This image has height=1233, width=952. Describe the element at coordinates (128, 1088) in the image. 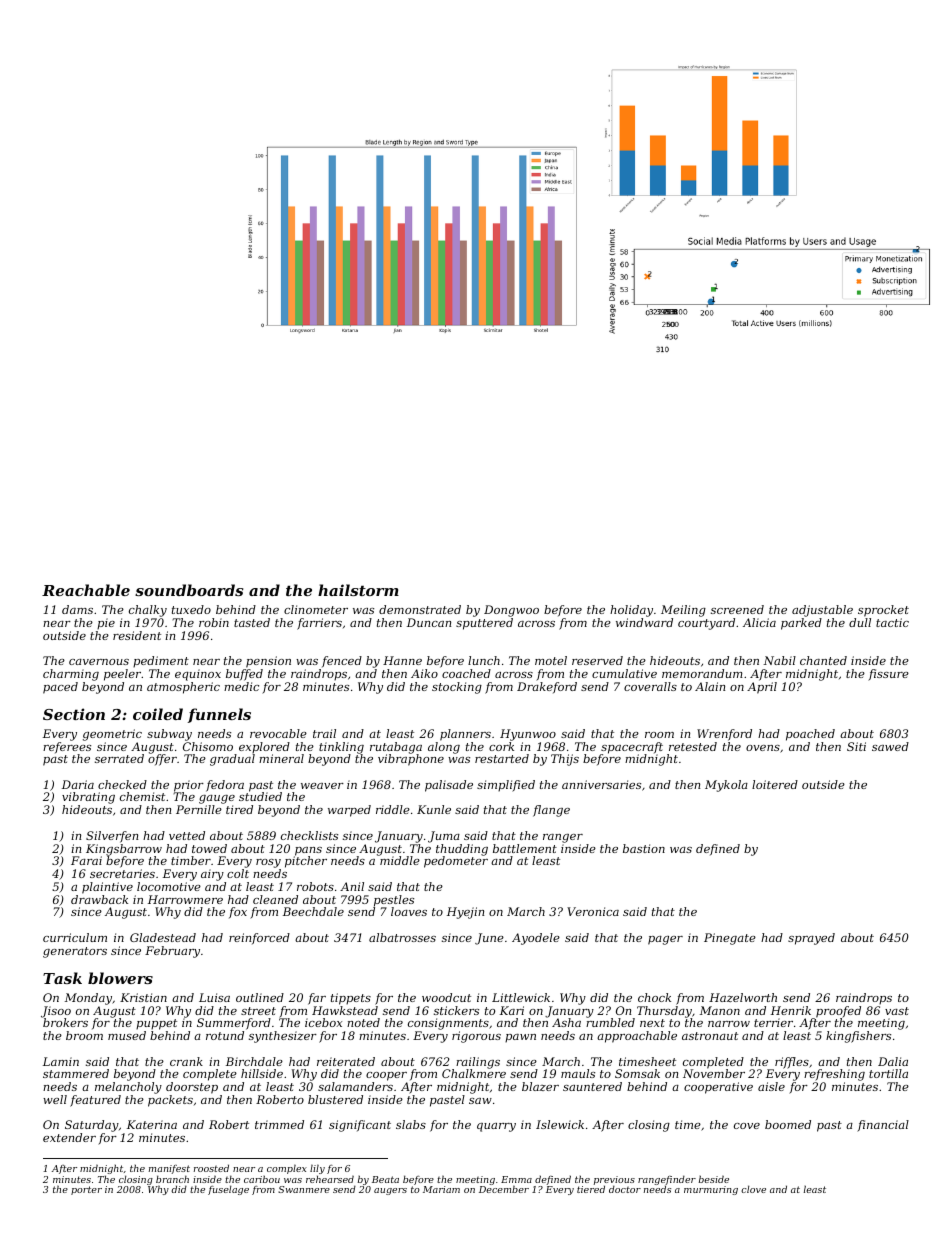

I see `melancholy` at that location.
